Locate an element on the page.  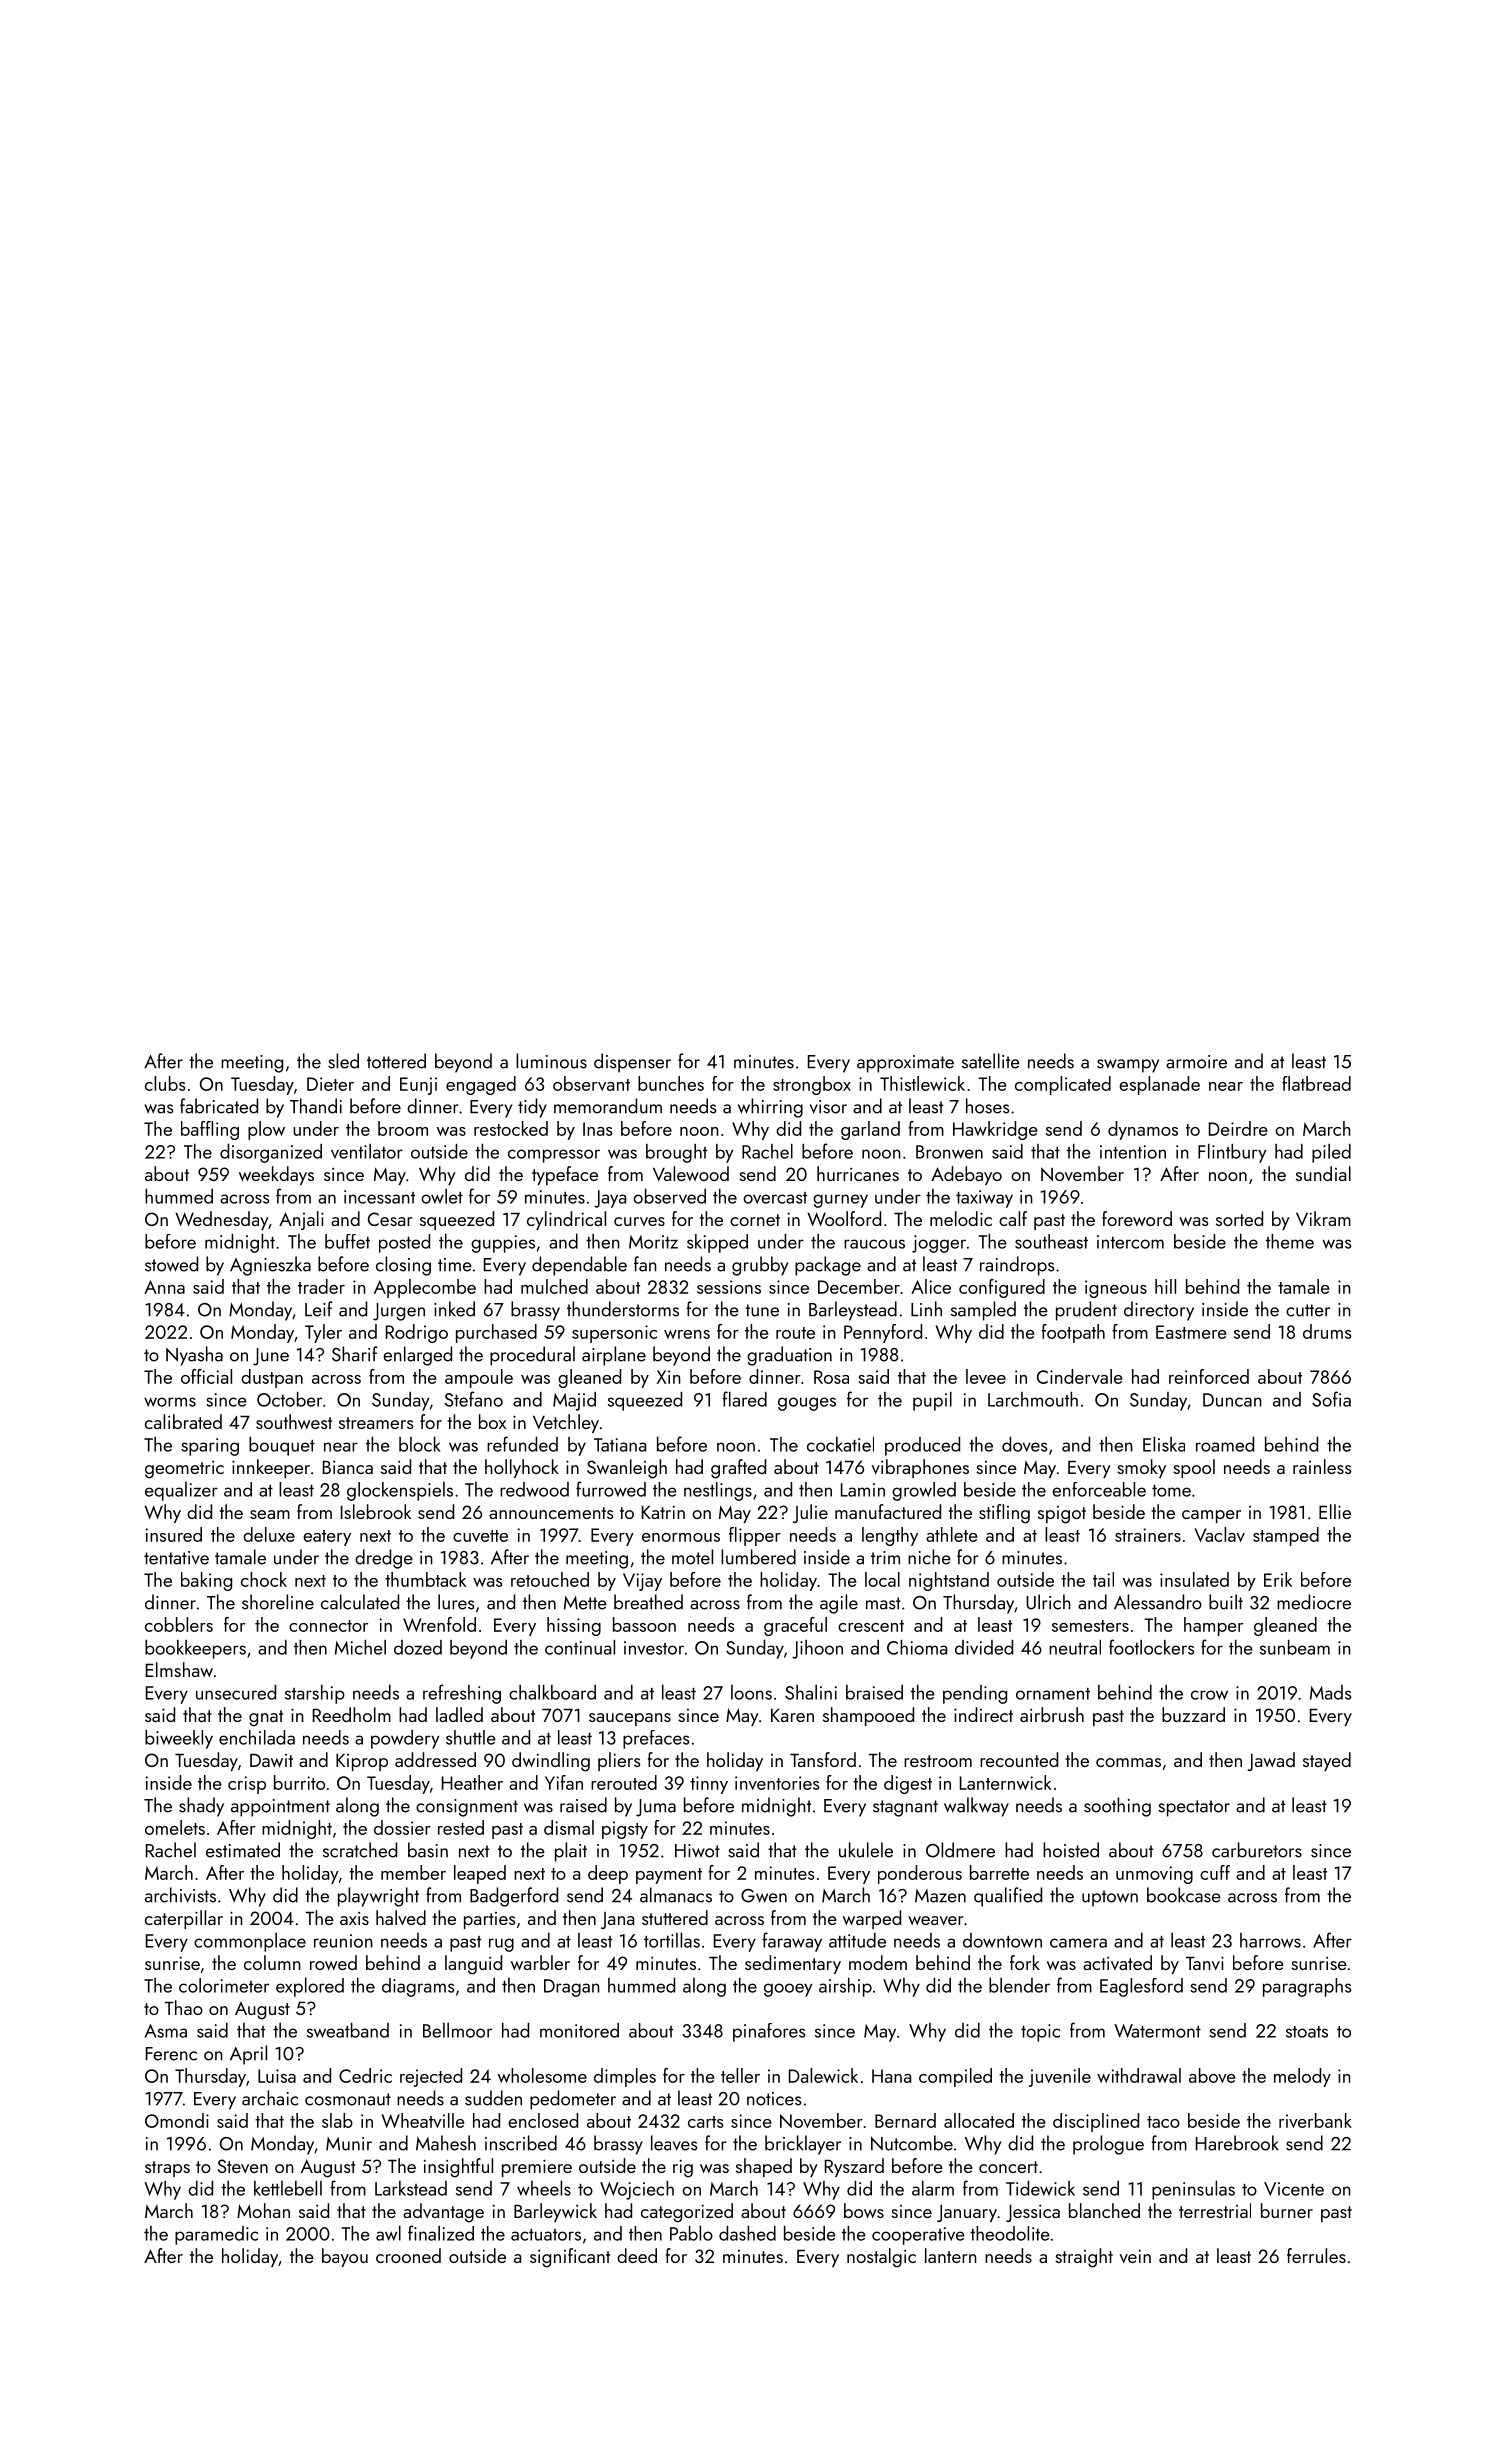
Bianca is located at coordinates (348, 1467).
